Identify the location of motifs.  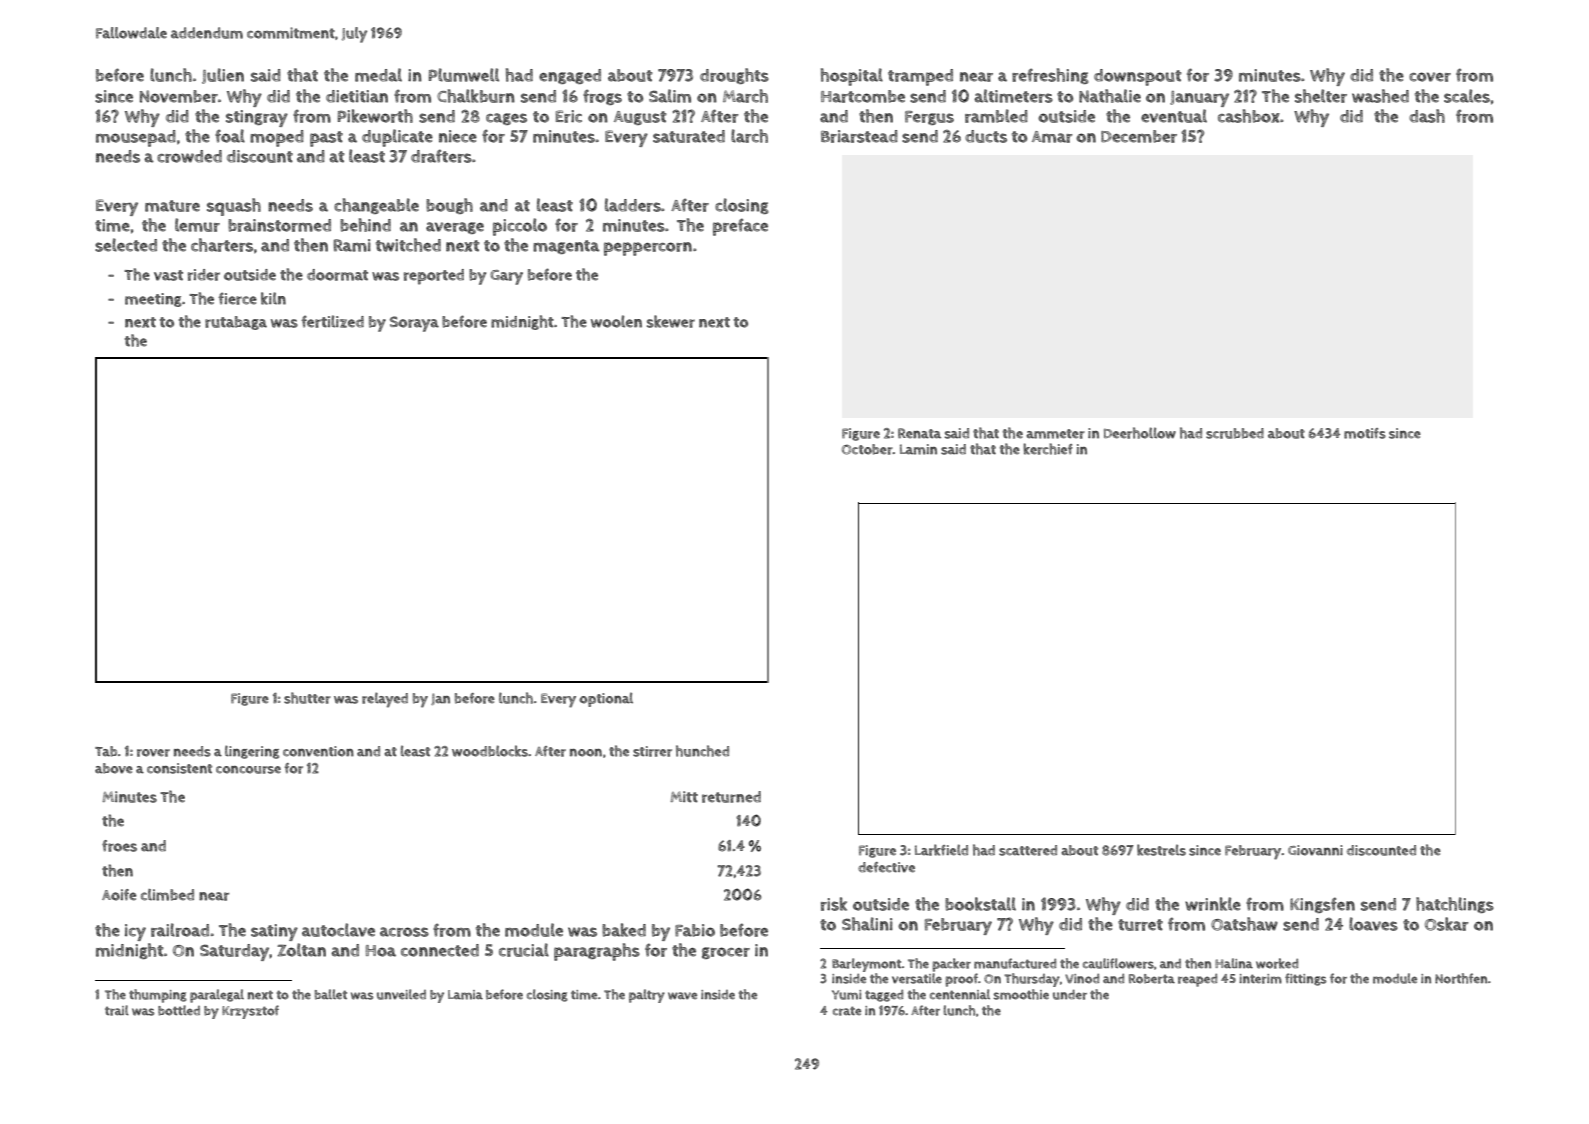
(1365, 433).
